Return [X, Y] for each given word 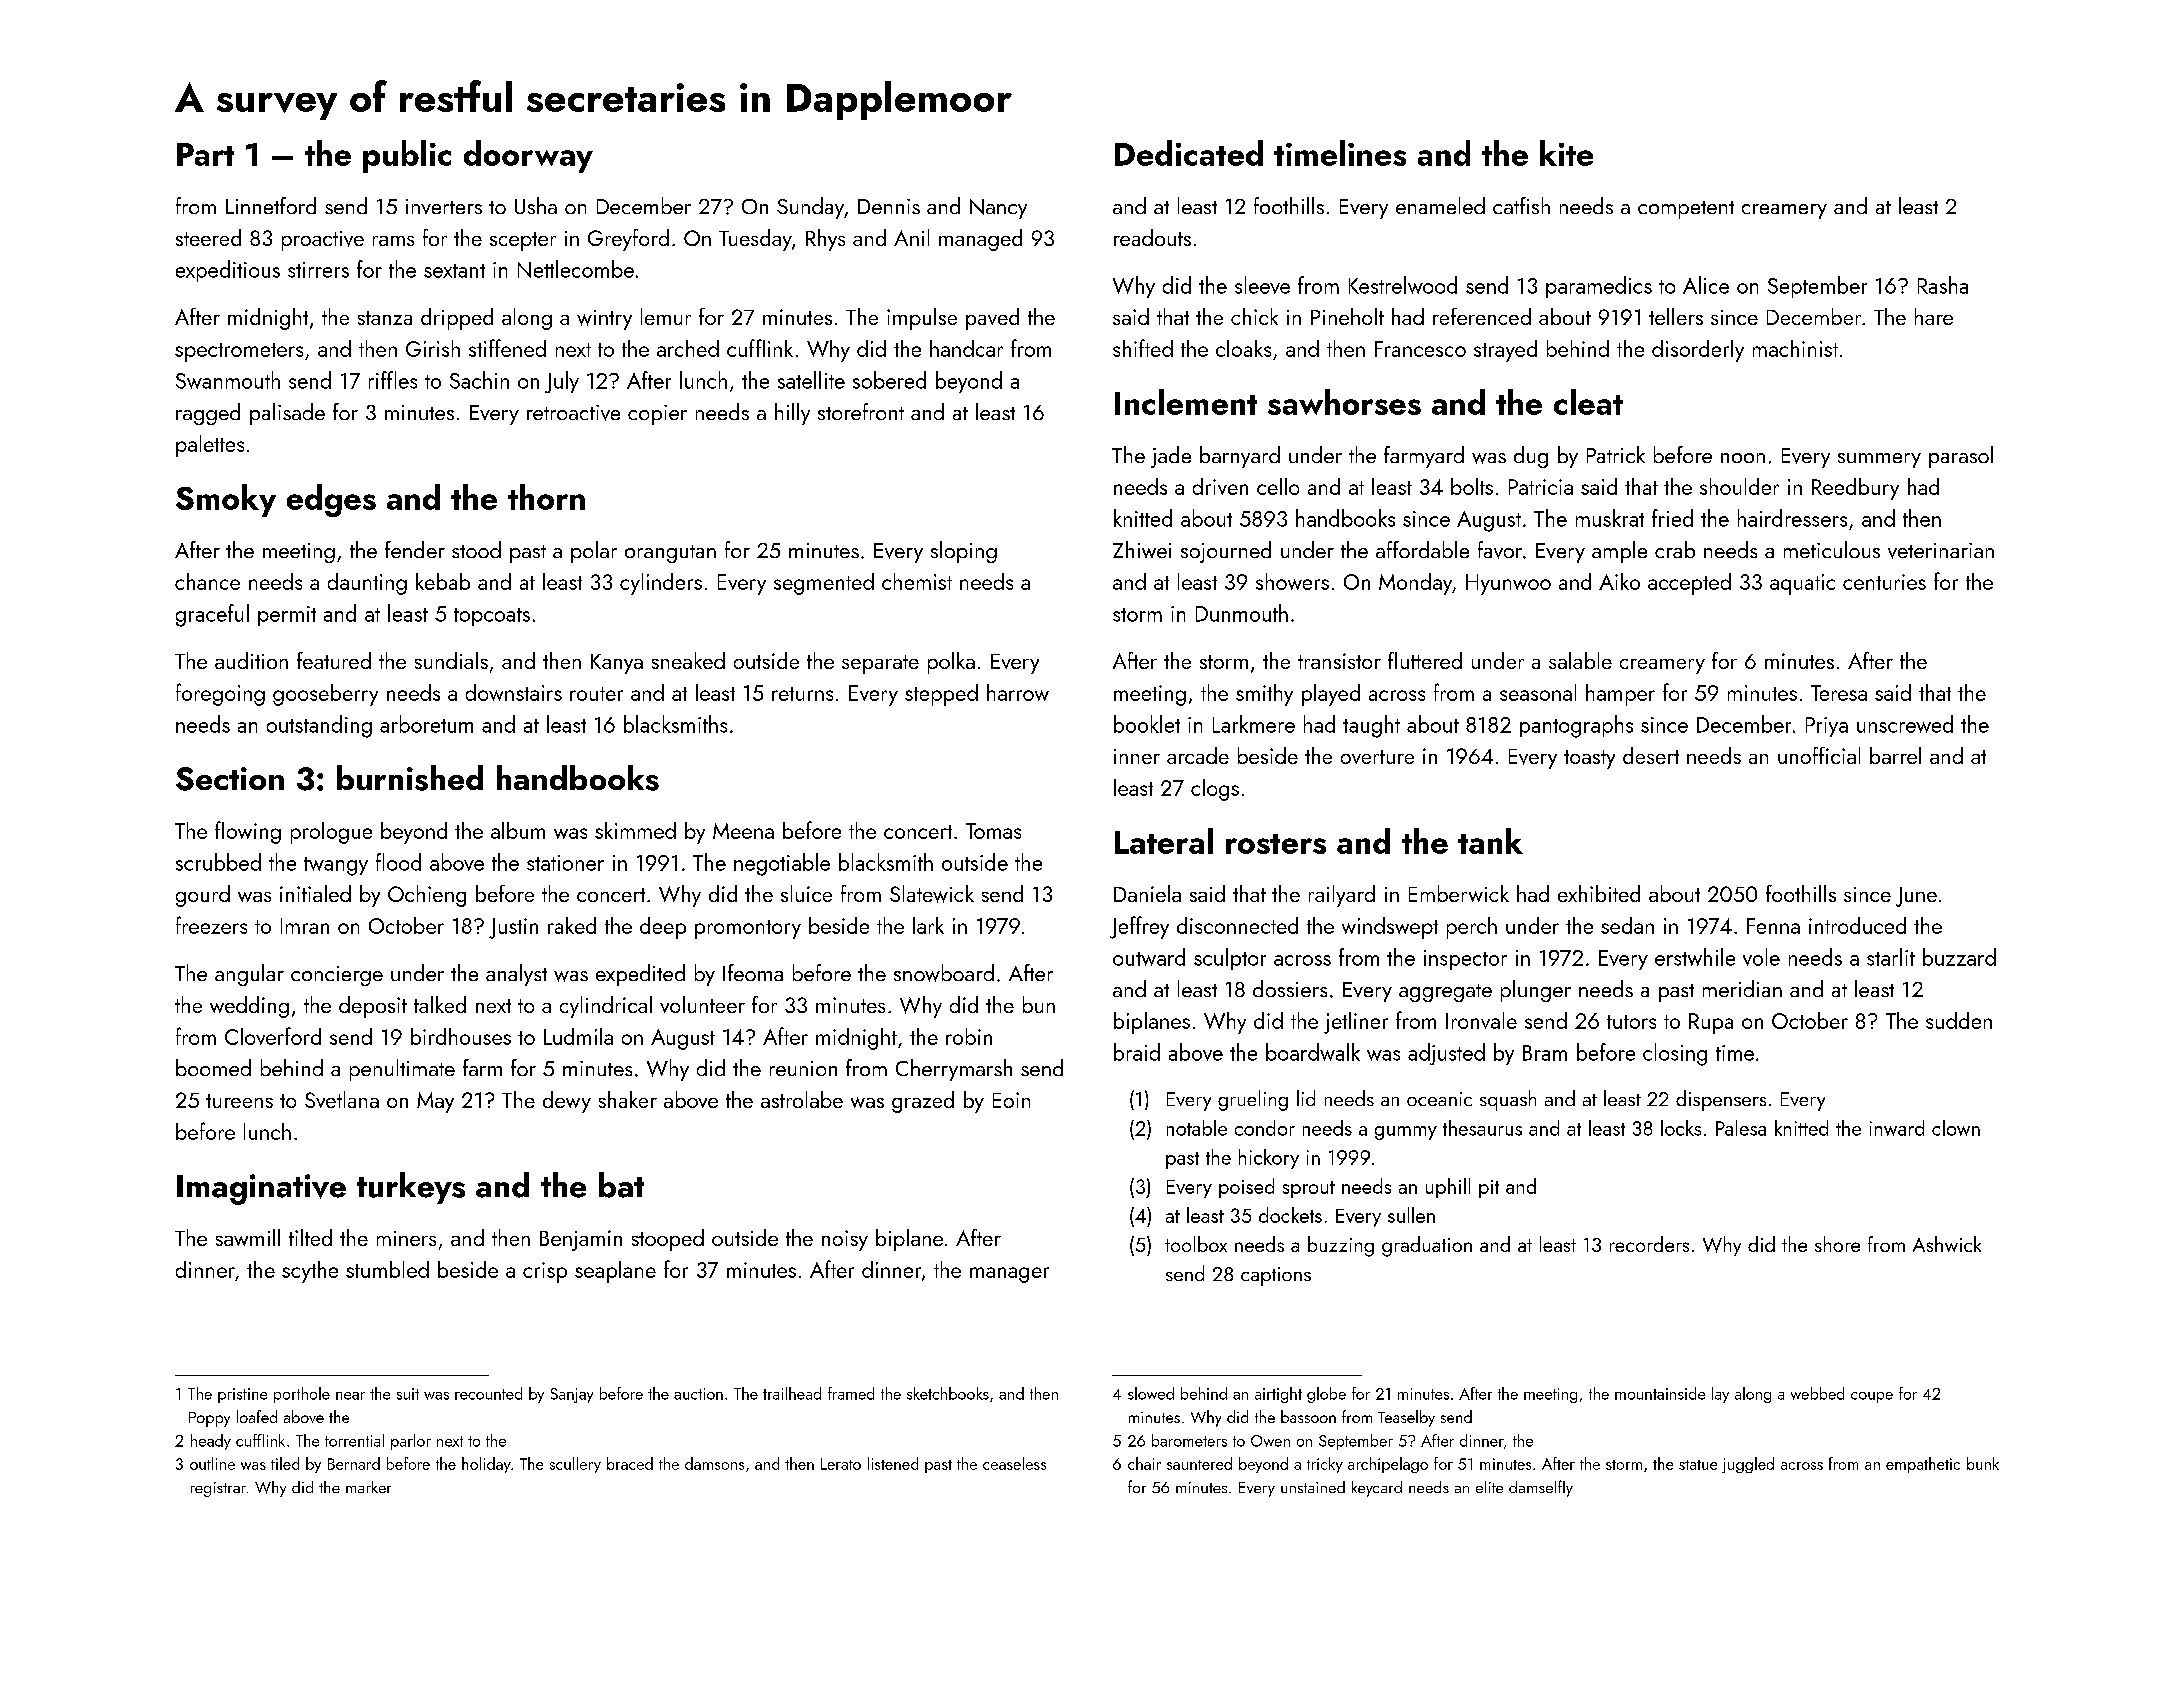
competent [1686, 210]
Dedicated [1189, 153]
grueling [1253, 1100]
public [407, 156]
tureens [239, 1101]
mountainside [1660, 1393]
